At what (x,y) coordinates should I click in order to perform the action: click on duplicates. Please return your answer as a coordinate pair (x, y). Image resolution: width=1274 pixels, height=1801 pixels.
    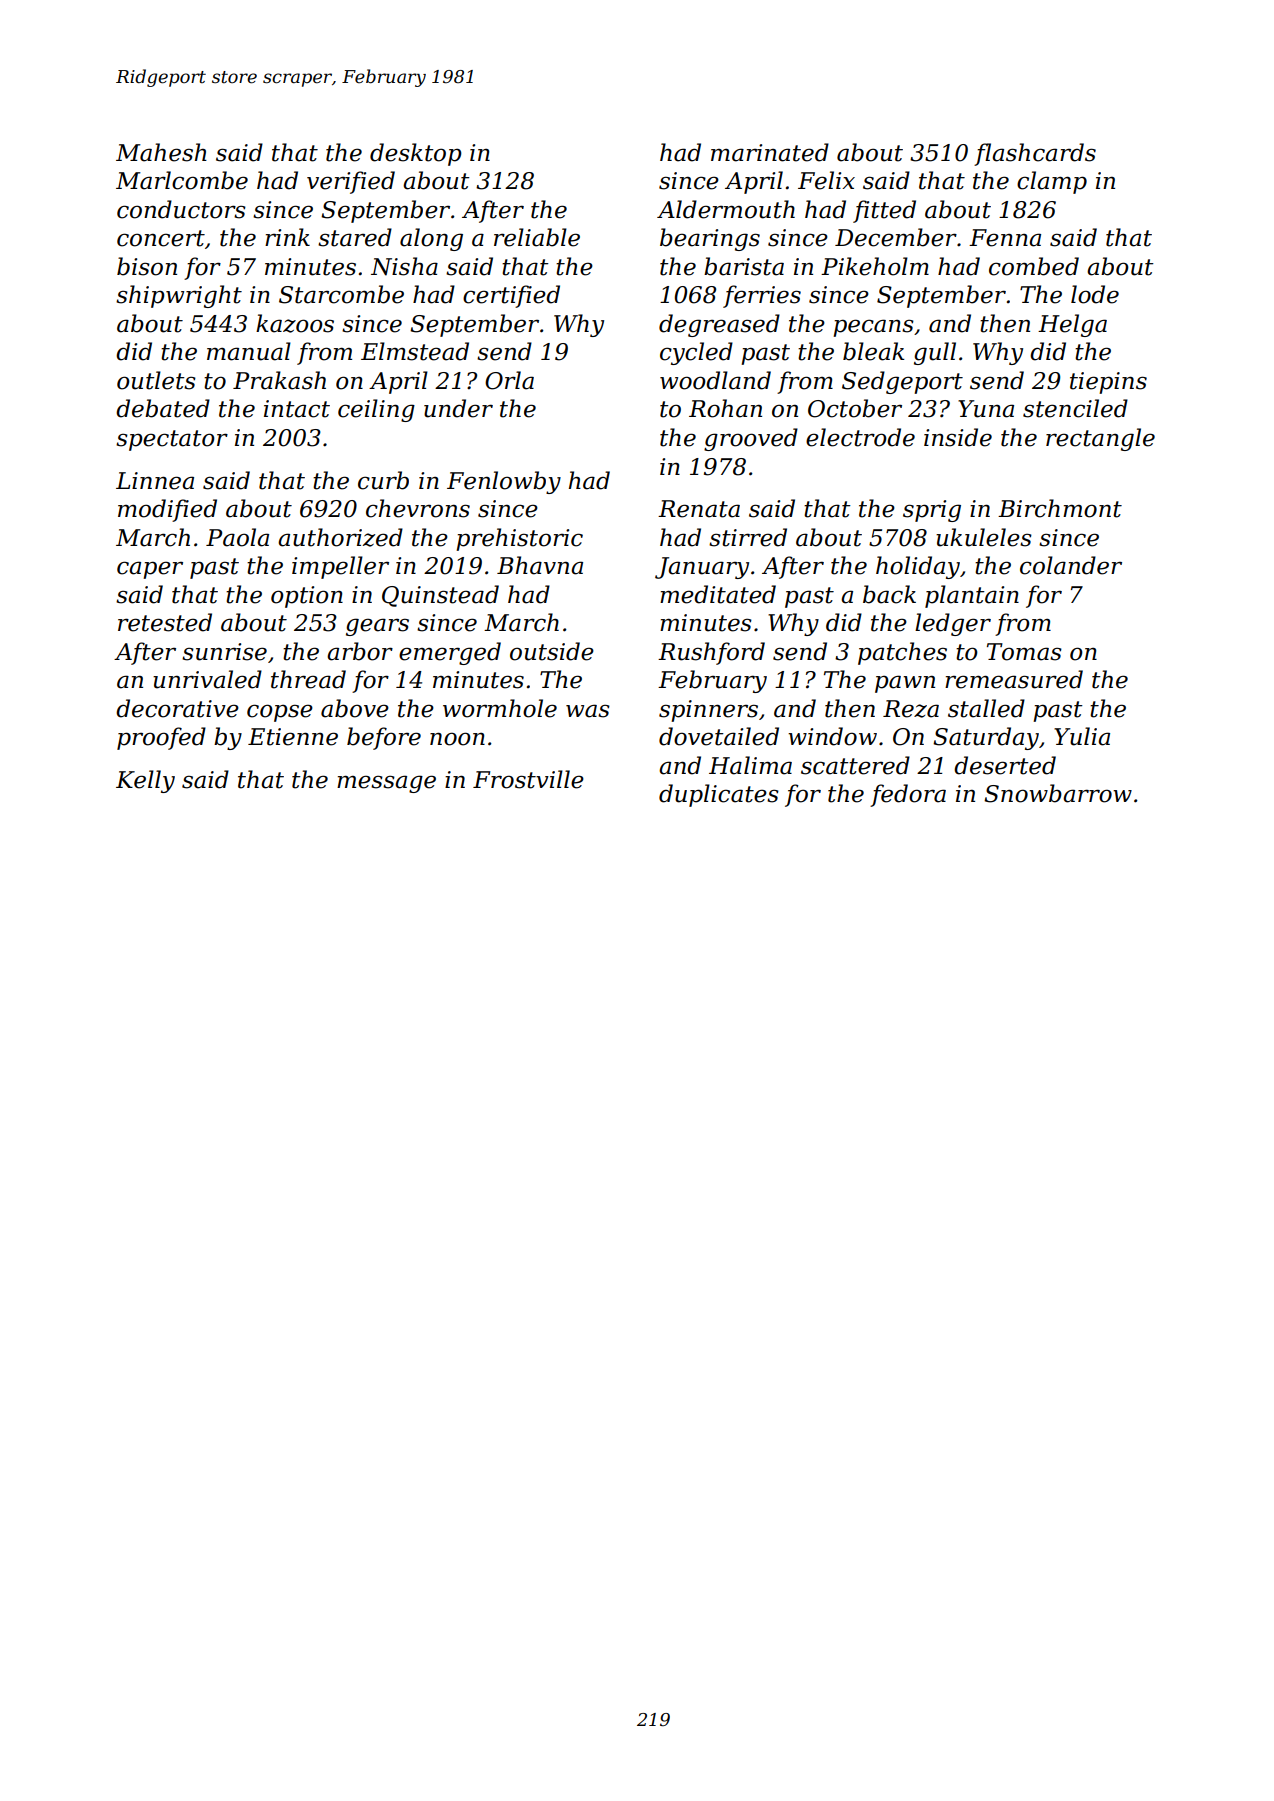
    Looking at the image, I should click on (719, 795).
